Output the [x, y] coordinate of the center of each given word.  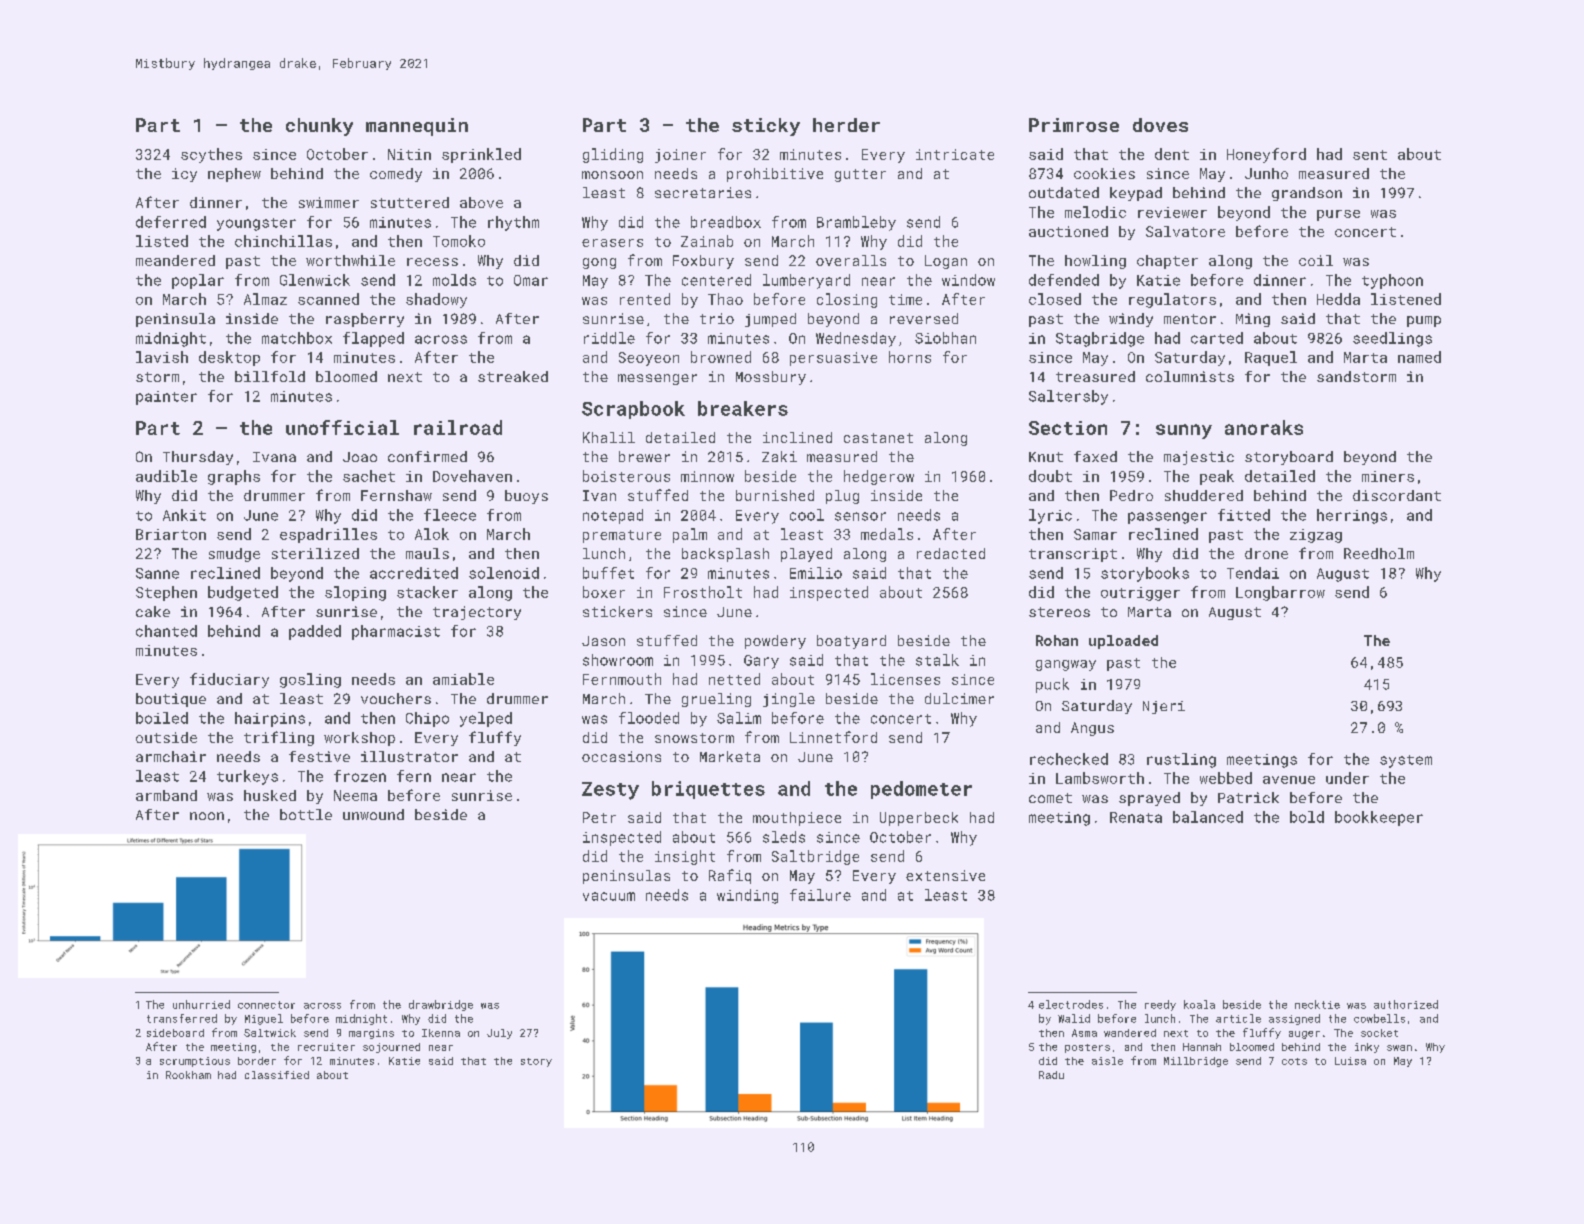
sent [1370, 155]
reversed [924, 318]
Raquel [1271, 358]
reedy [1160, 1005]
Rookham [188, 1075]
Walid [1074, 1018]
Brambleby [856, 223]
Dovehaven [472, 476]
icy [184, 175]
